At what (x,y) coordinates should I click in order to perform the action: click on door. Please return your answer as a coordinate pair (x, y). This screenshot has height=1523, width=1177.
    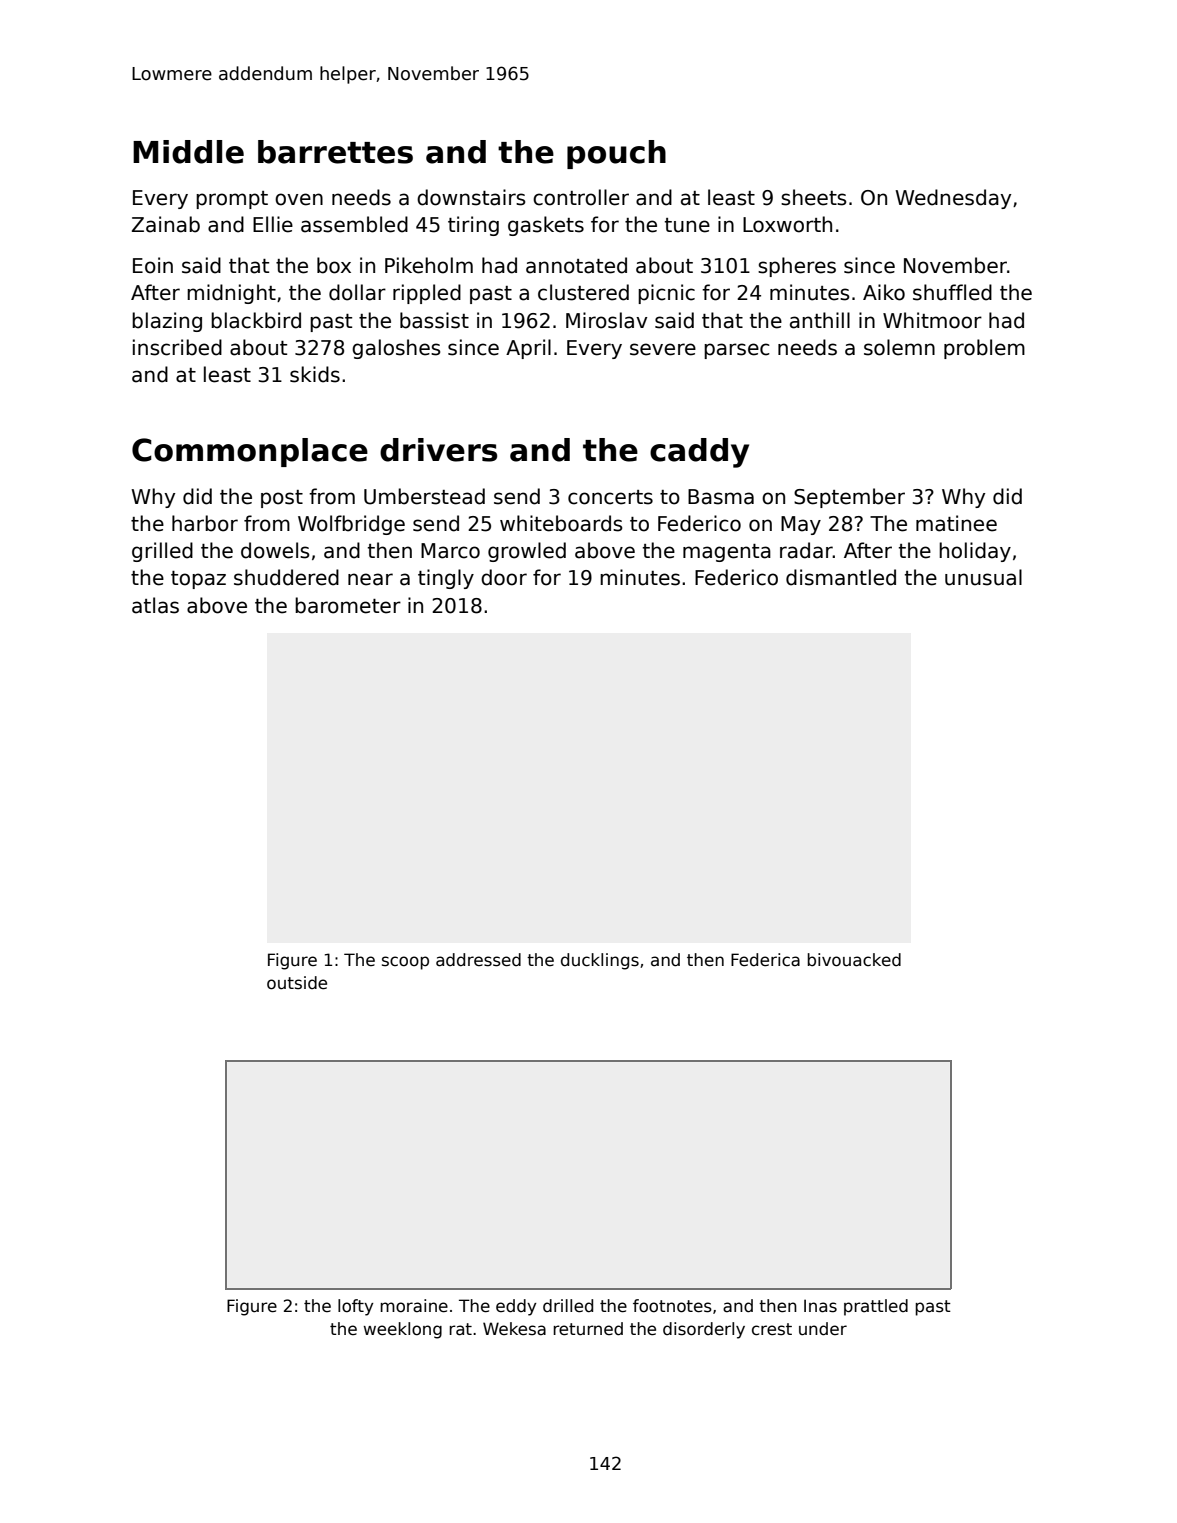
    Looking at the image, I should click on (504, 577).
